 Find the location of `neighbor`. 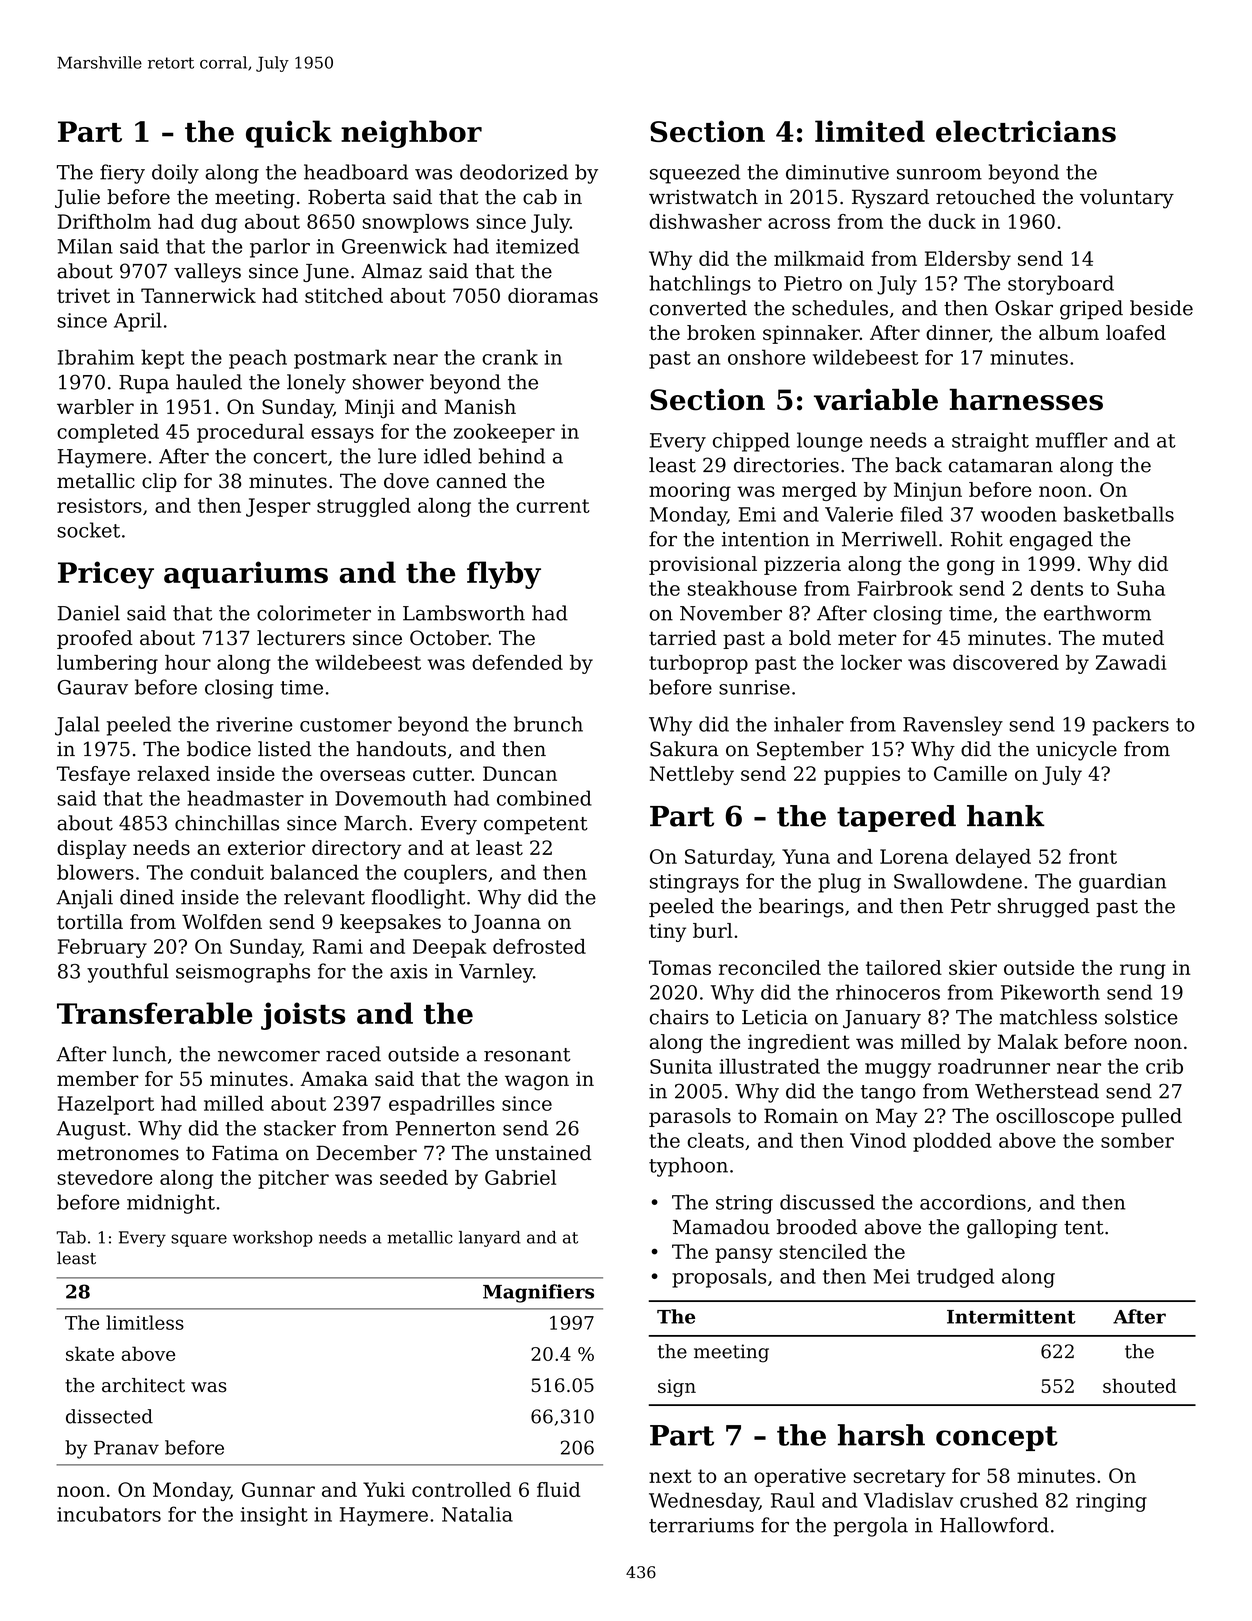

neighbor is located at coordinates (411, 134).
